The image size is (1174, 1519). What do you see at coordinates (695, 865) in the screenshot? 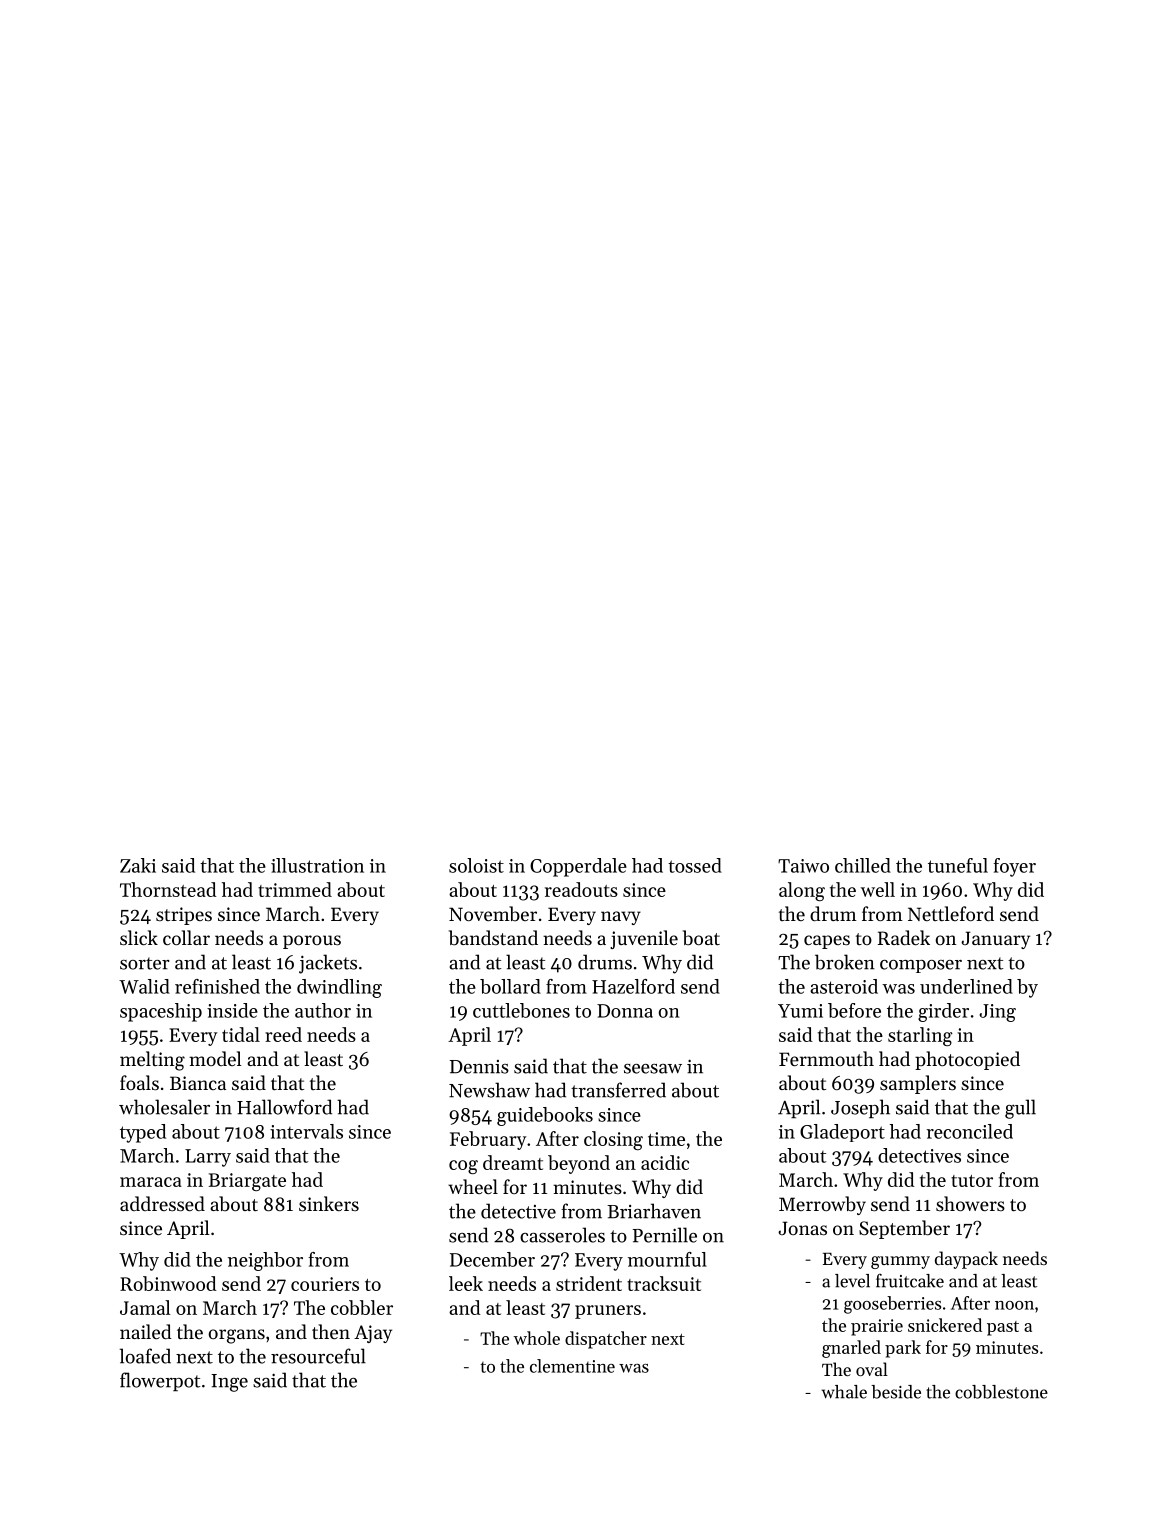
I see `tossed` at bounding box center [695, 865].
